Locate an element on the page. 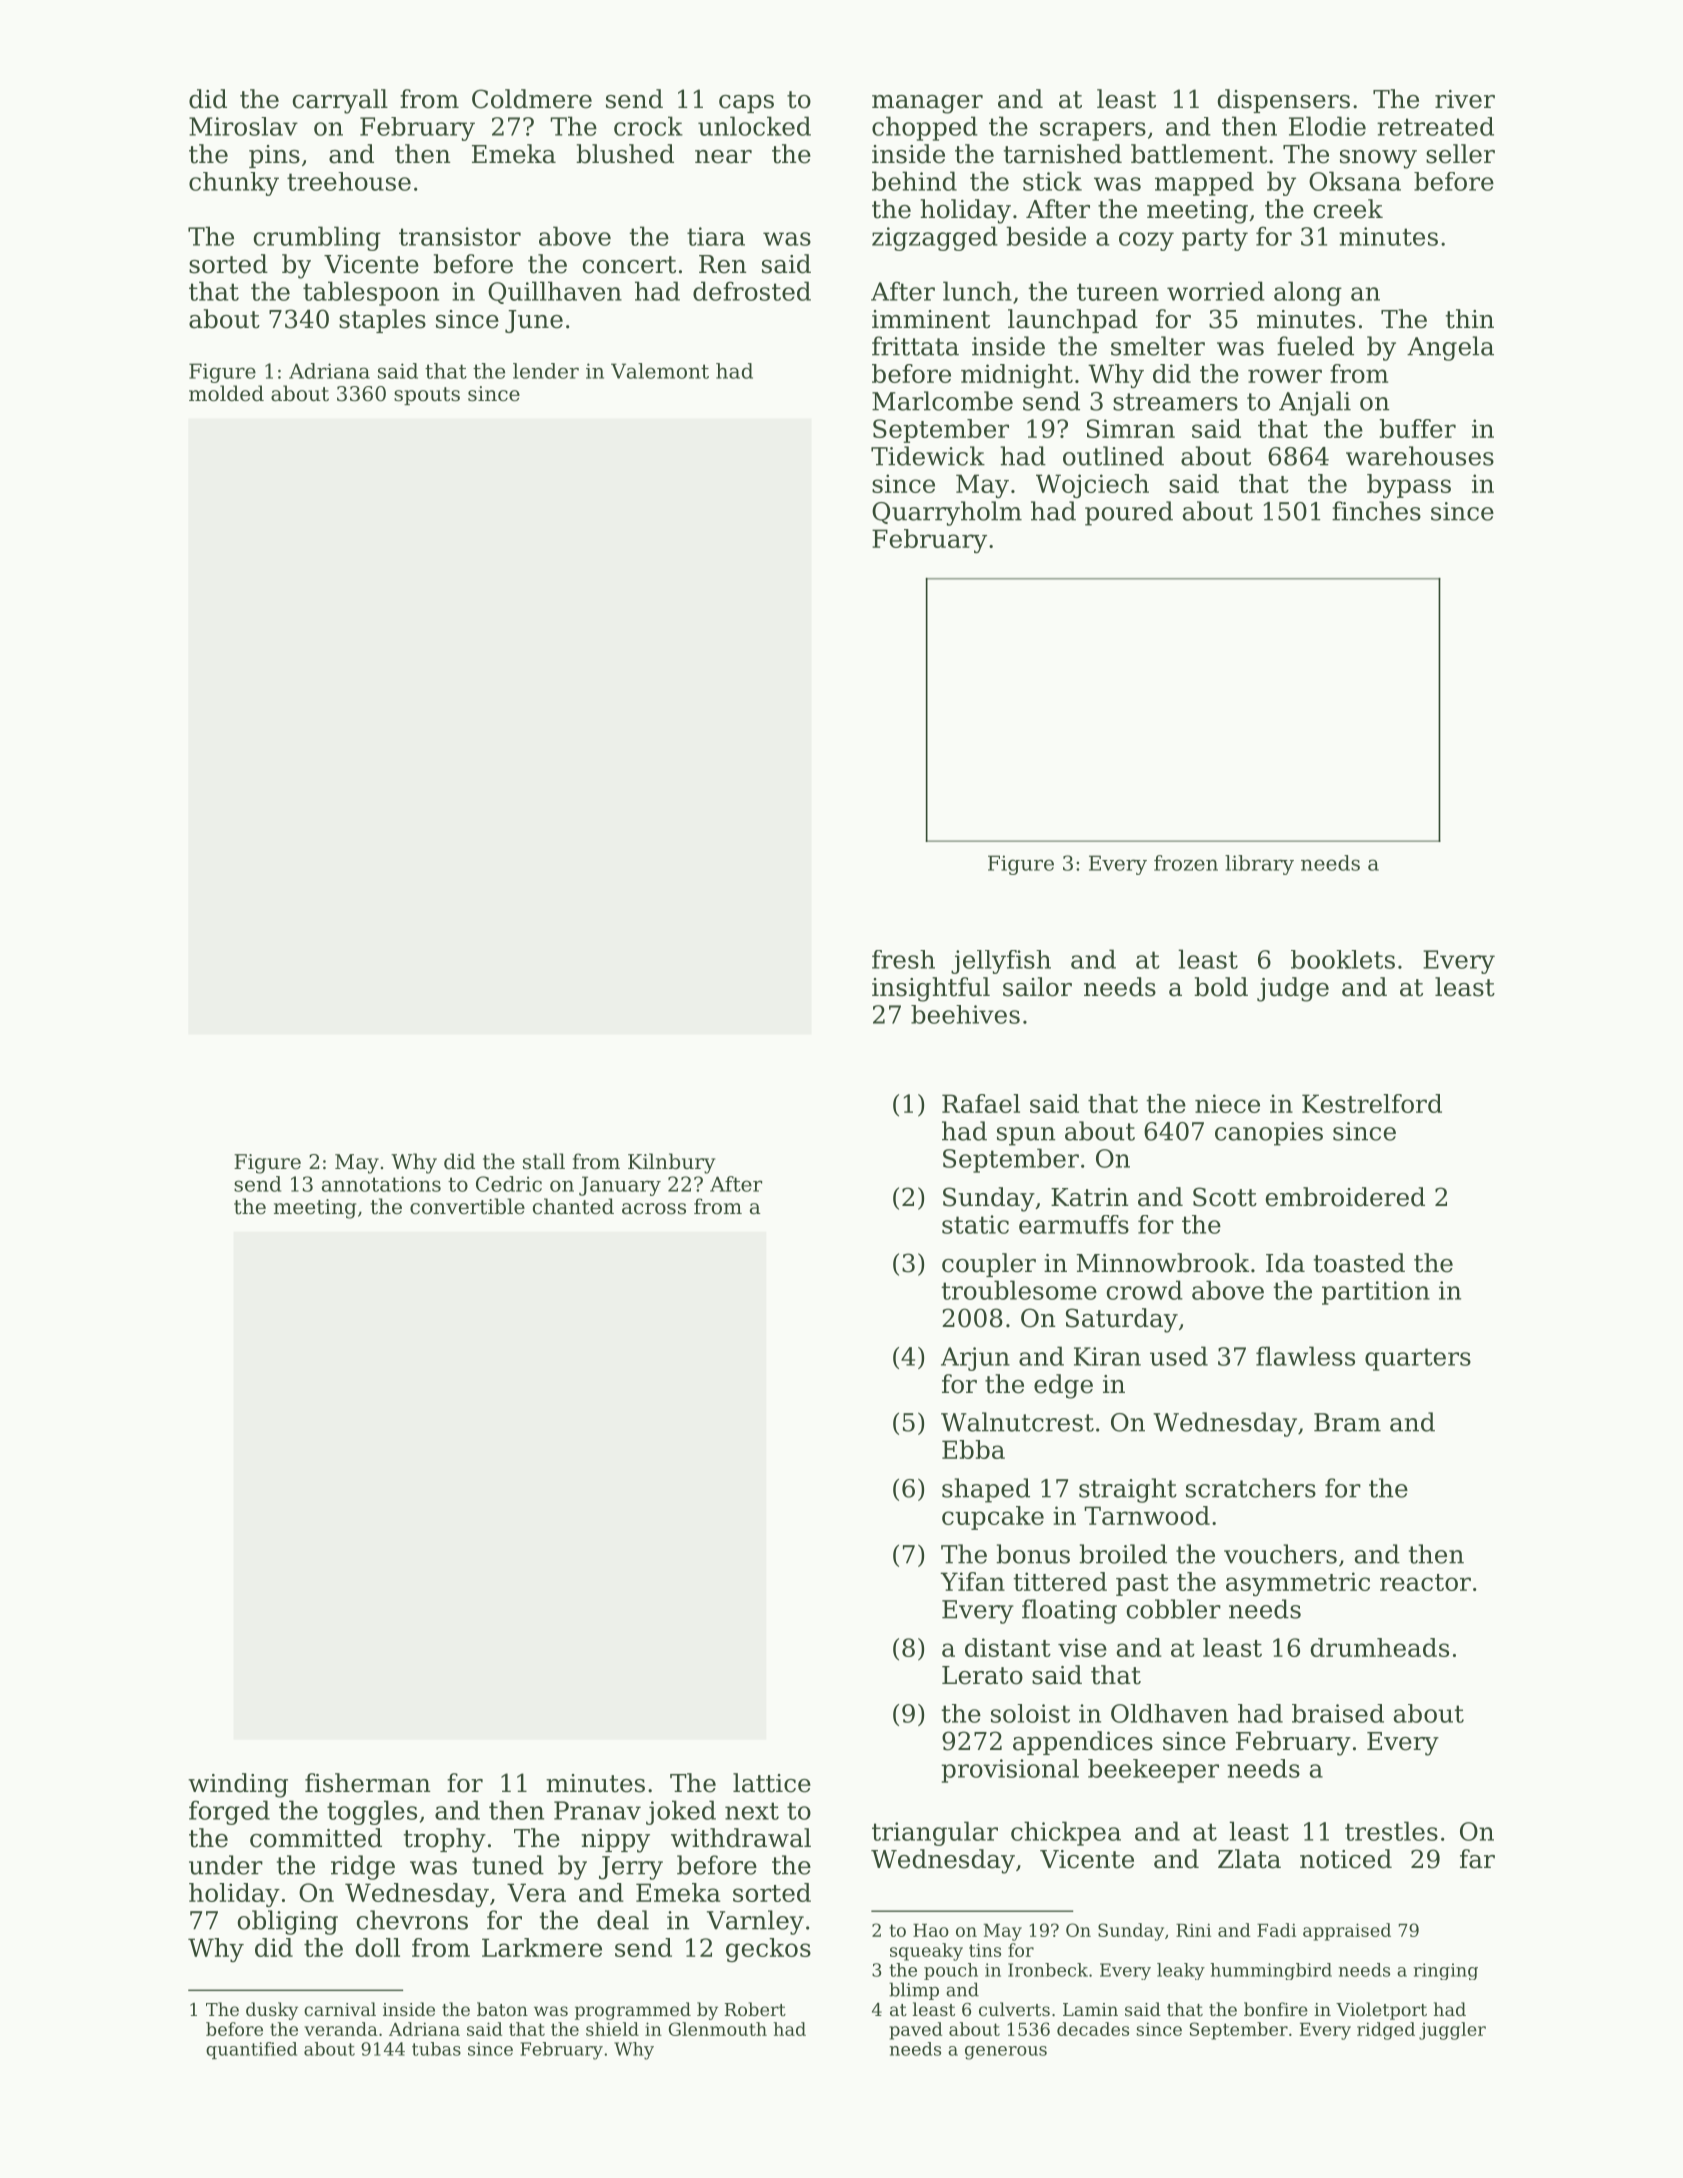  toggles is located at coordinates (372, 1812).
